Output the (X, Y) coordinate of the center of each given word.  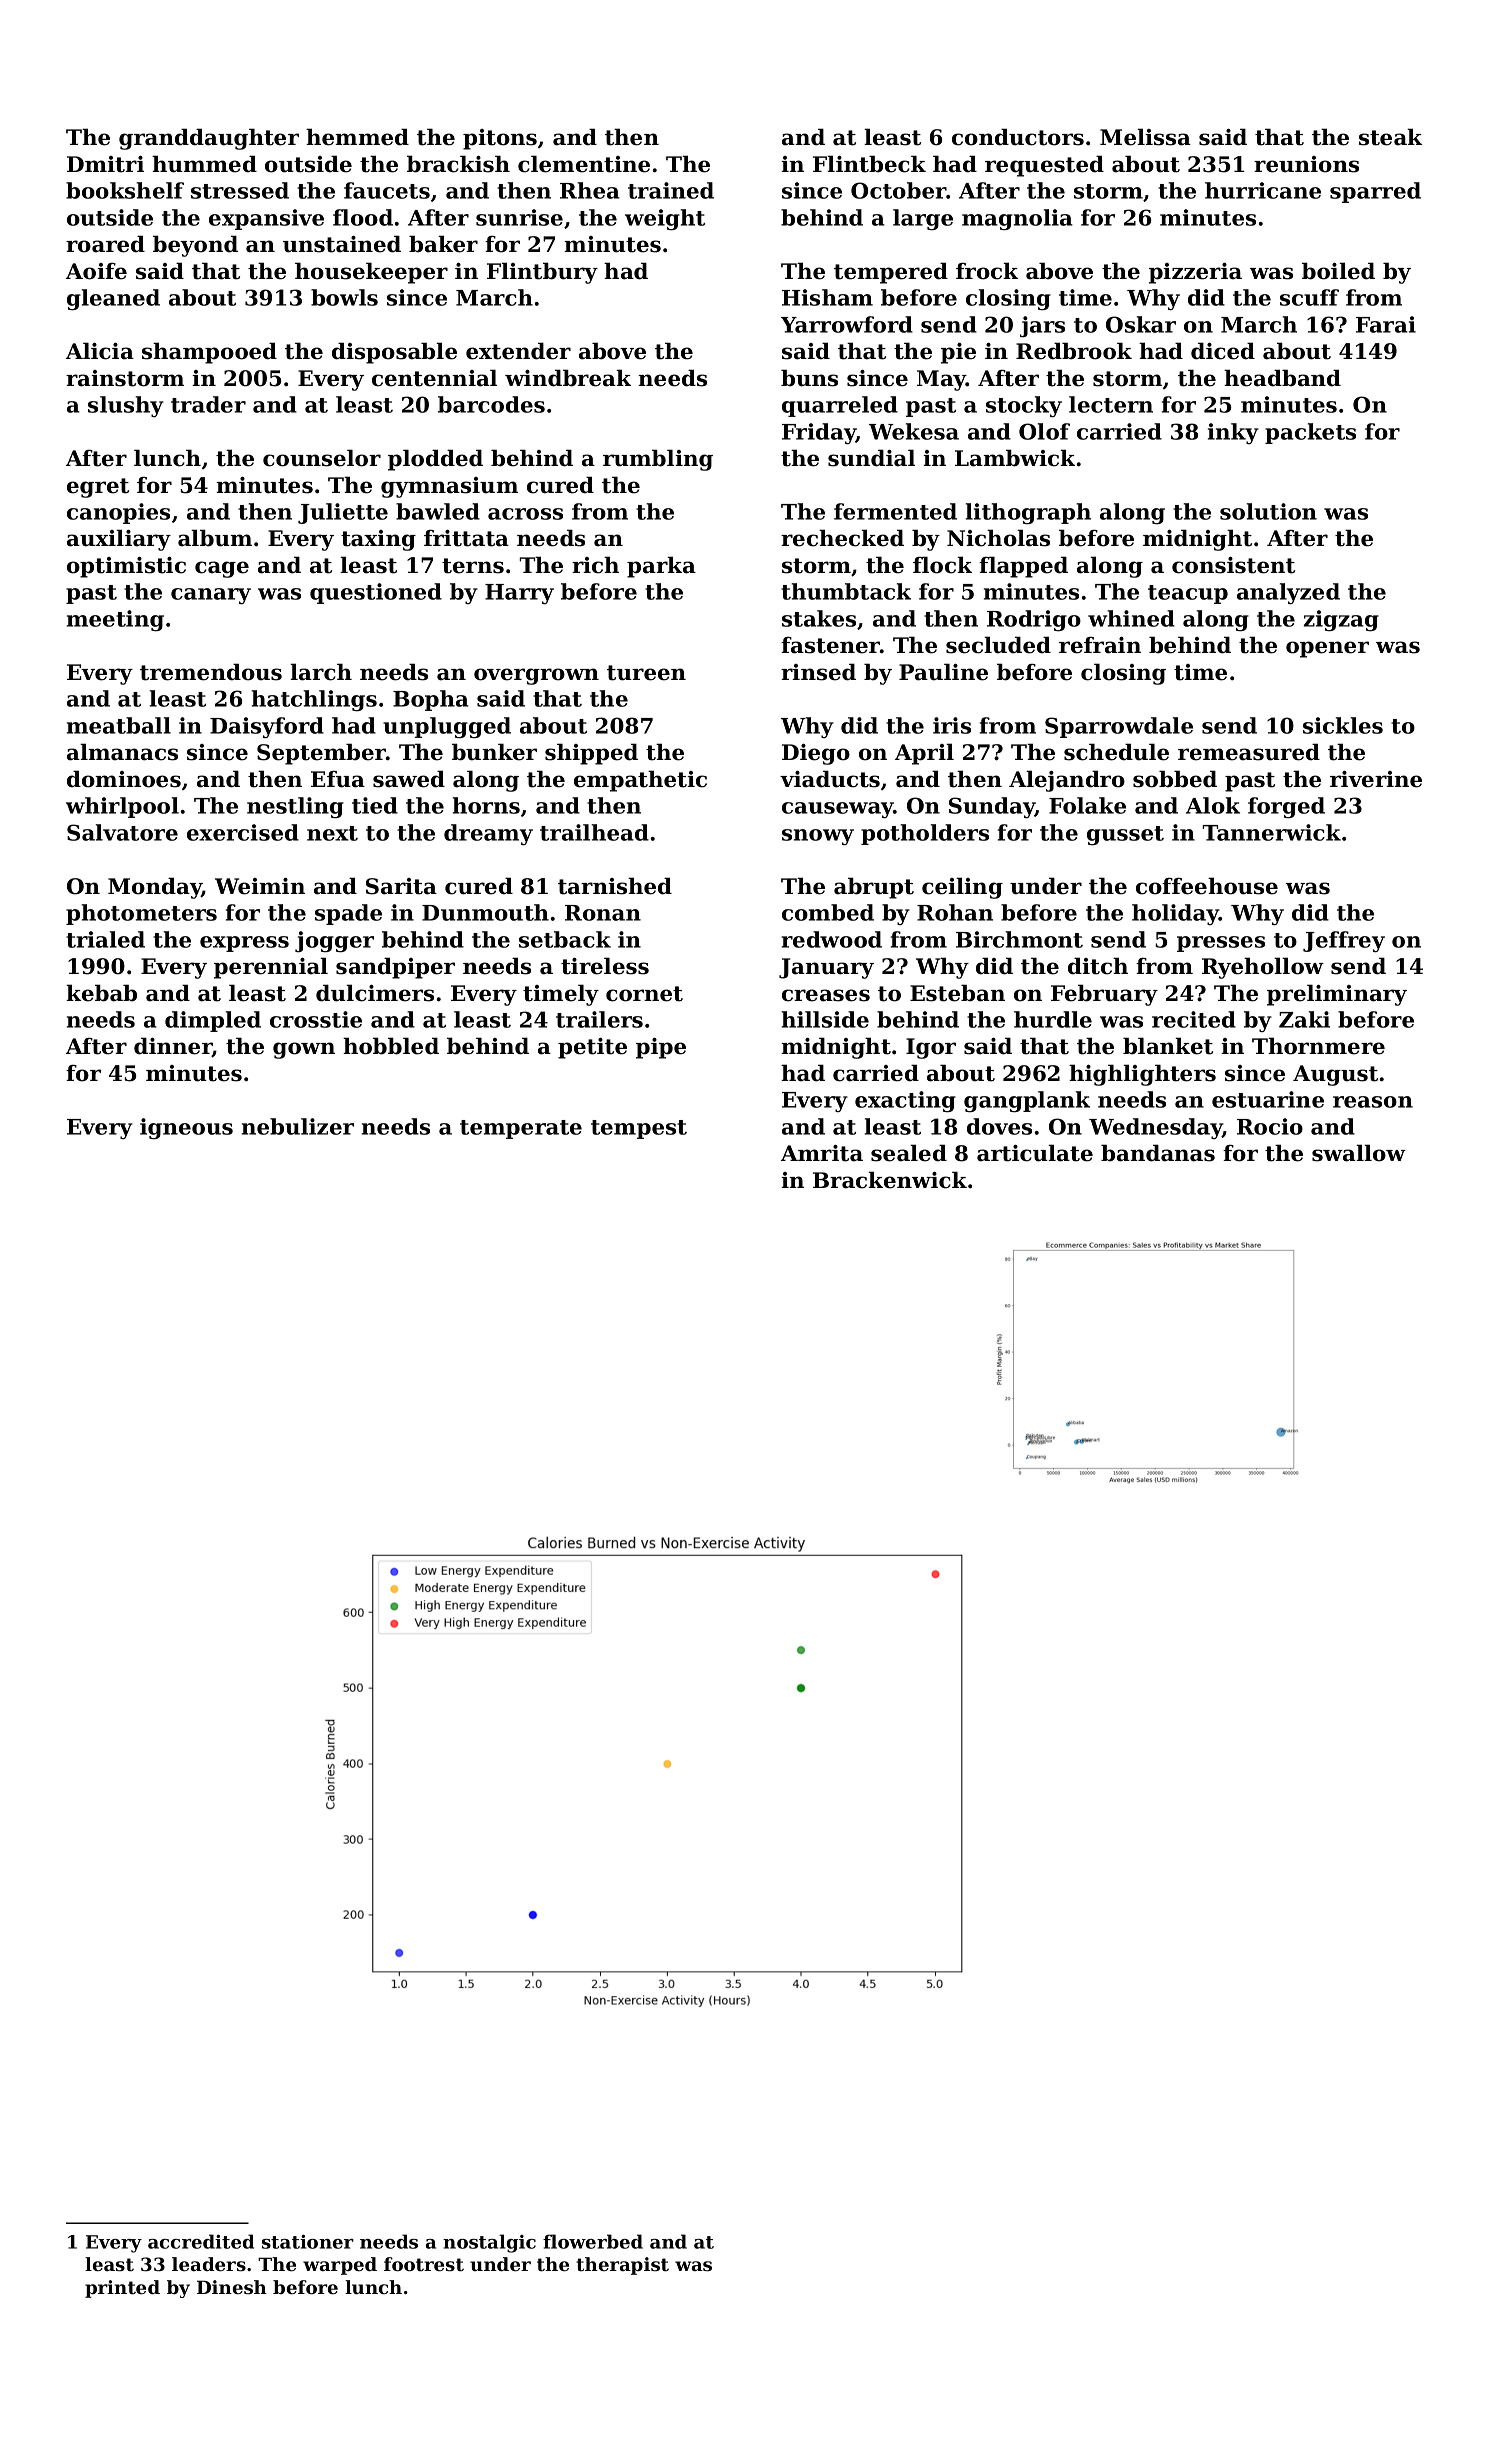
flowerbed (593, 2241)
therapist (622, 2266)
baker (443, 244)
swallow (1359, 1153)
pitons (500, 139)
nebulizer (298, 1126)
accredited (201, 2241)
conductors (1018, 137)
